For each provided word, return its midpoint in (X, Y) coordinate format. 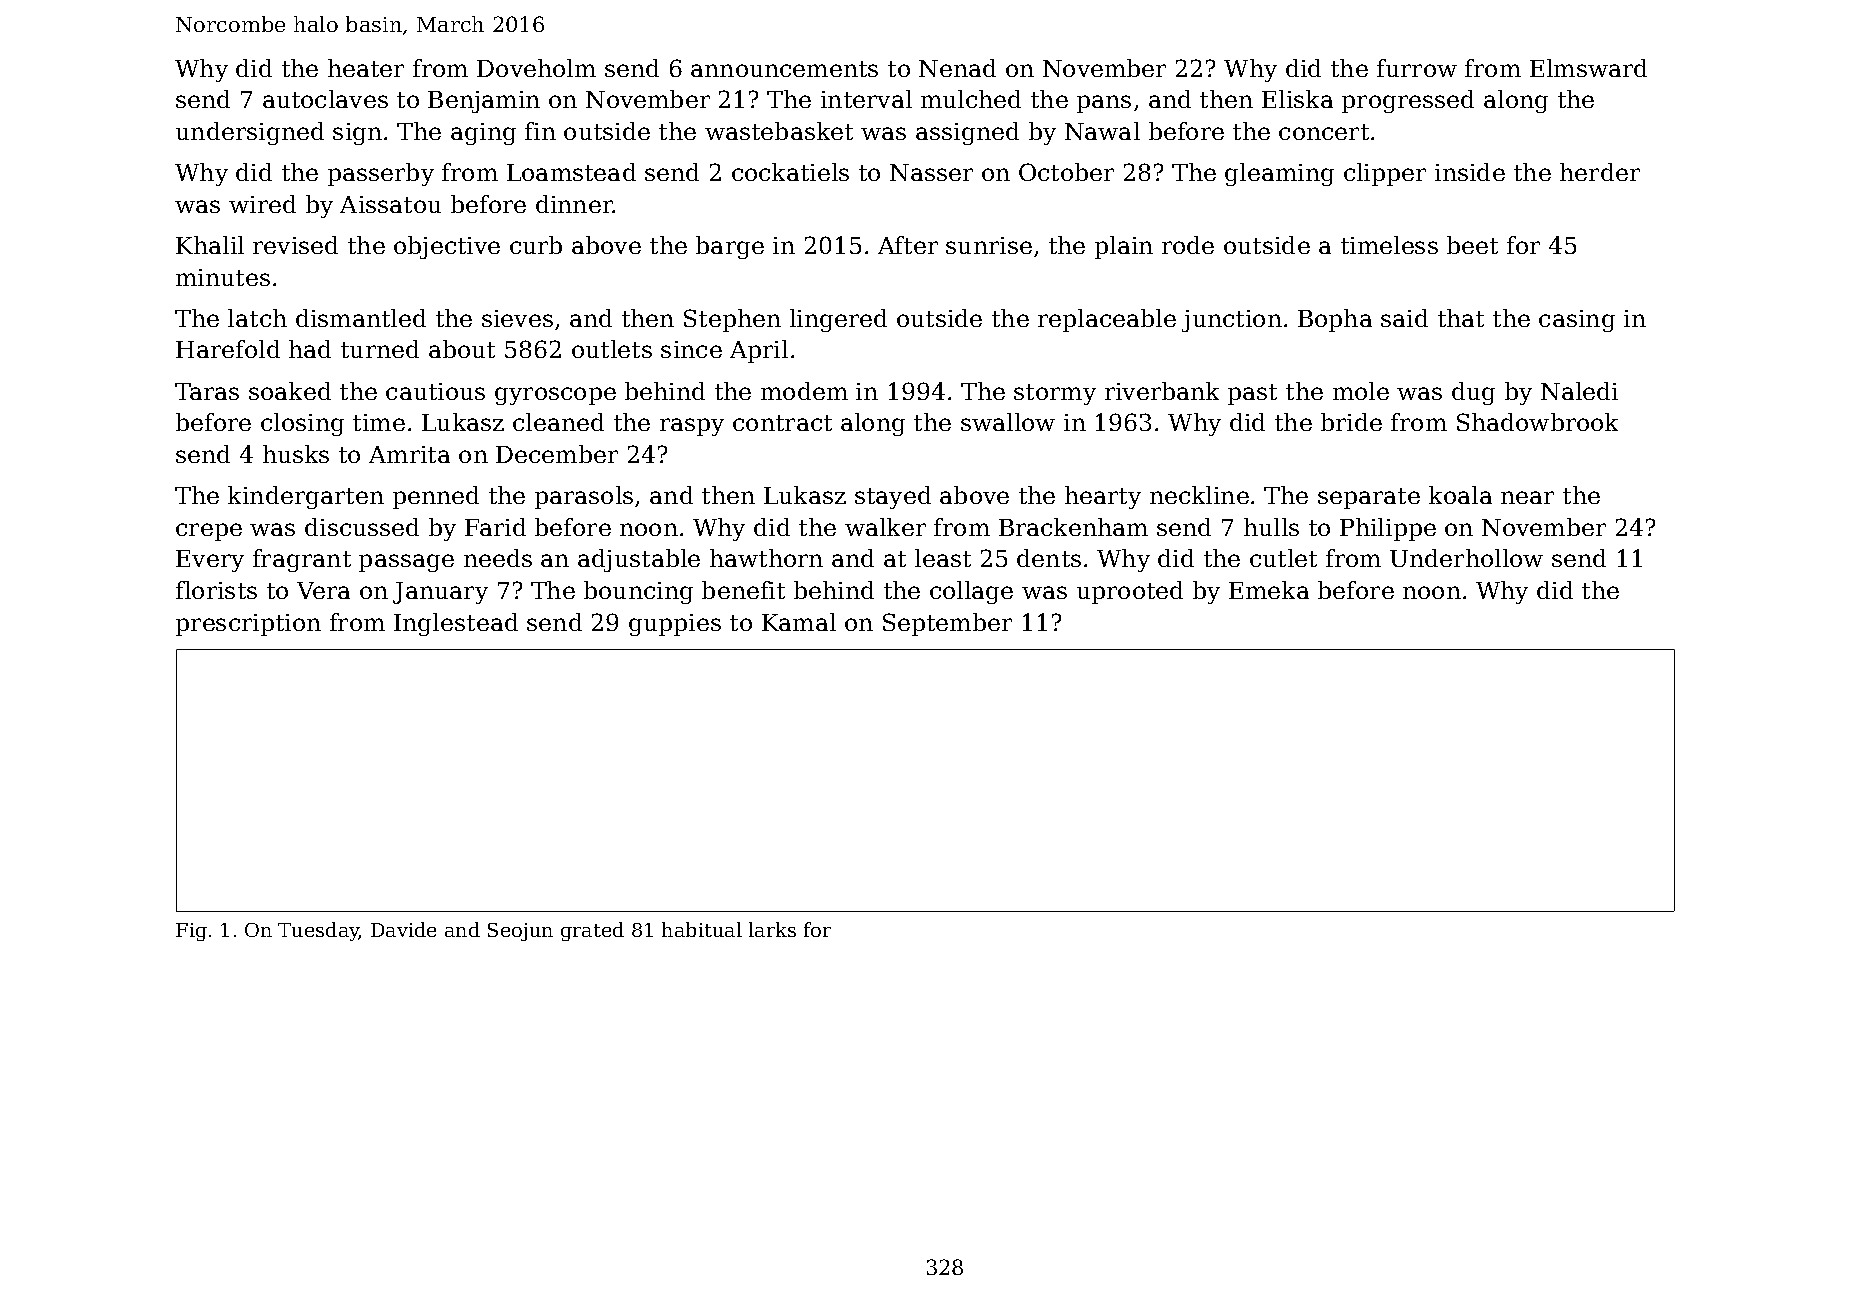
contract (782, 423)
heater (366, 68)
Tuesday (319, 931)
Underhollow (1466, 558)
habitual (702, 929)
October (1066, 172)
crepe (209, 532)
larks (772, 929)
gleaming (1279, 174)
